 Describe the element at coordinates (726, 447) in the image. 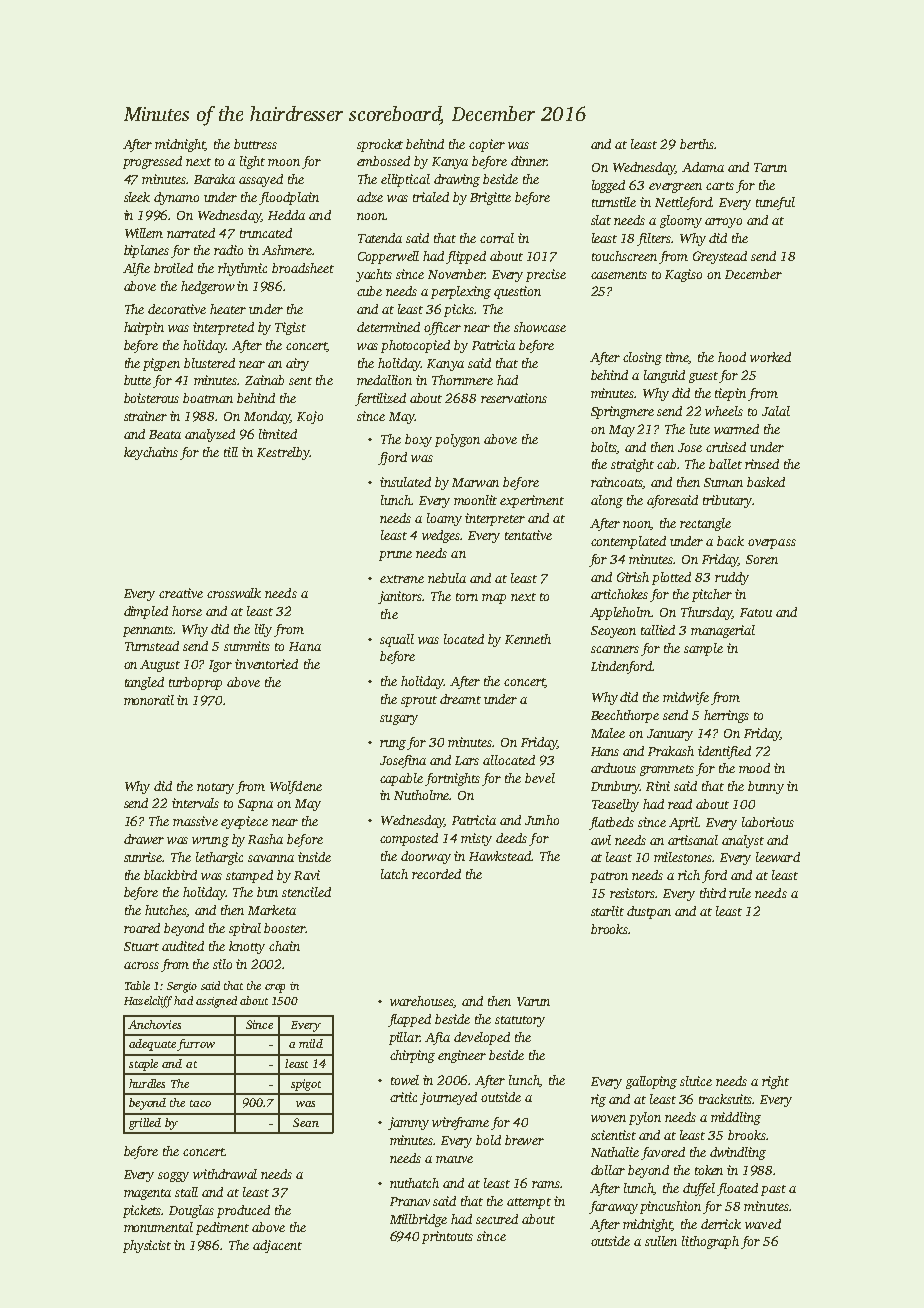

I see `cruised` at that location.
